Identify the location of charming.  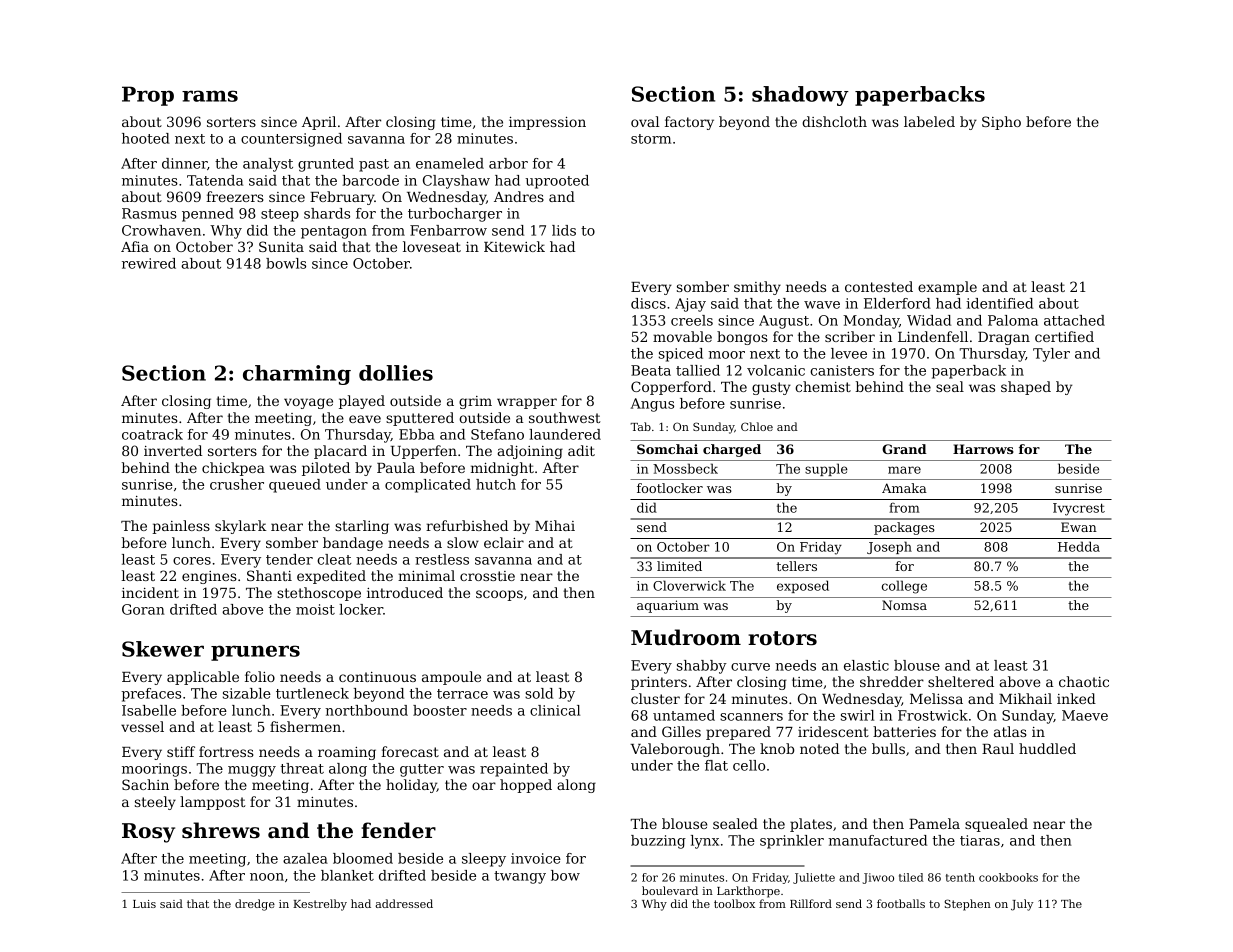
(297, 375).
